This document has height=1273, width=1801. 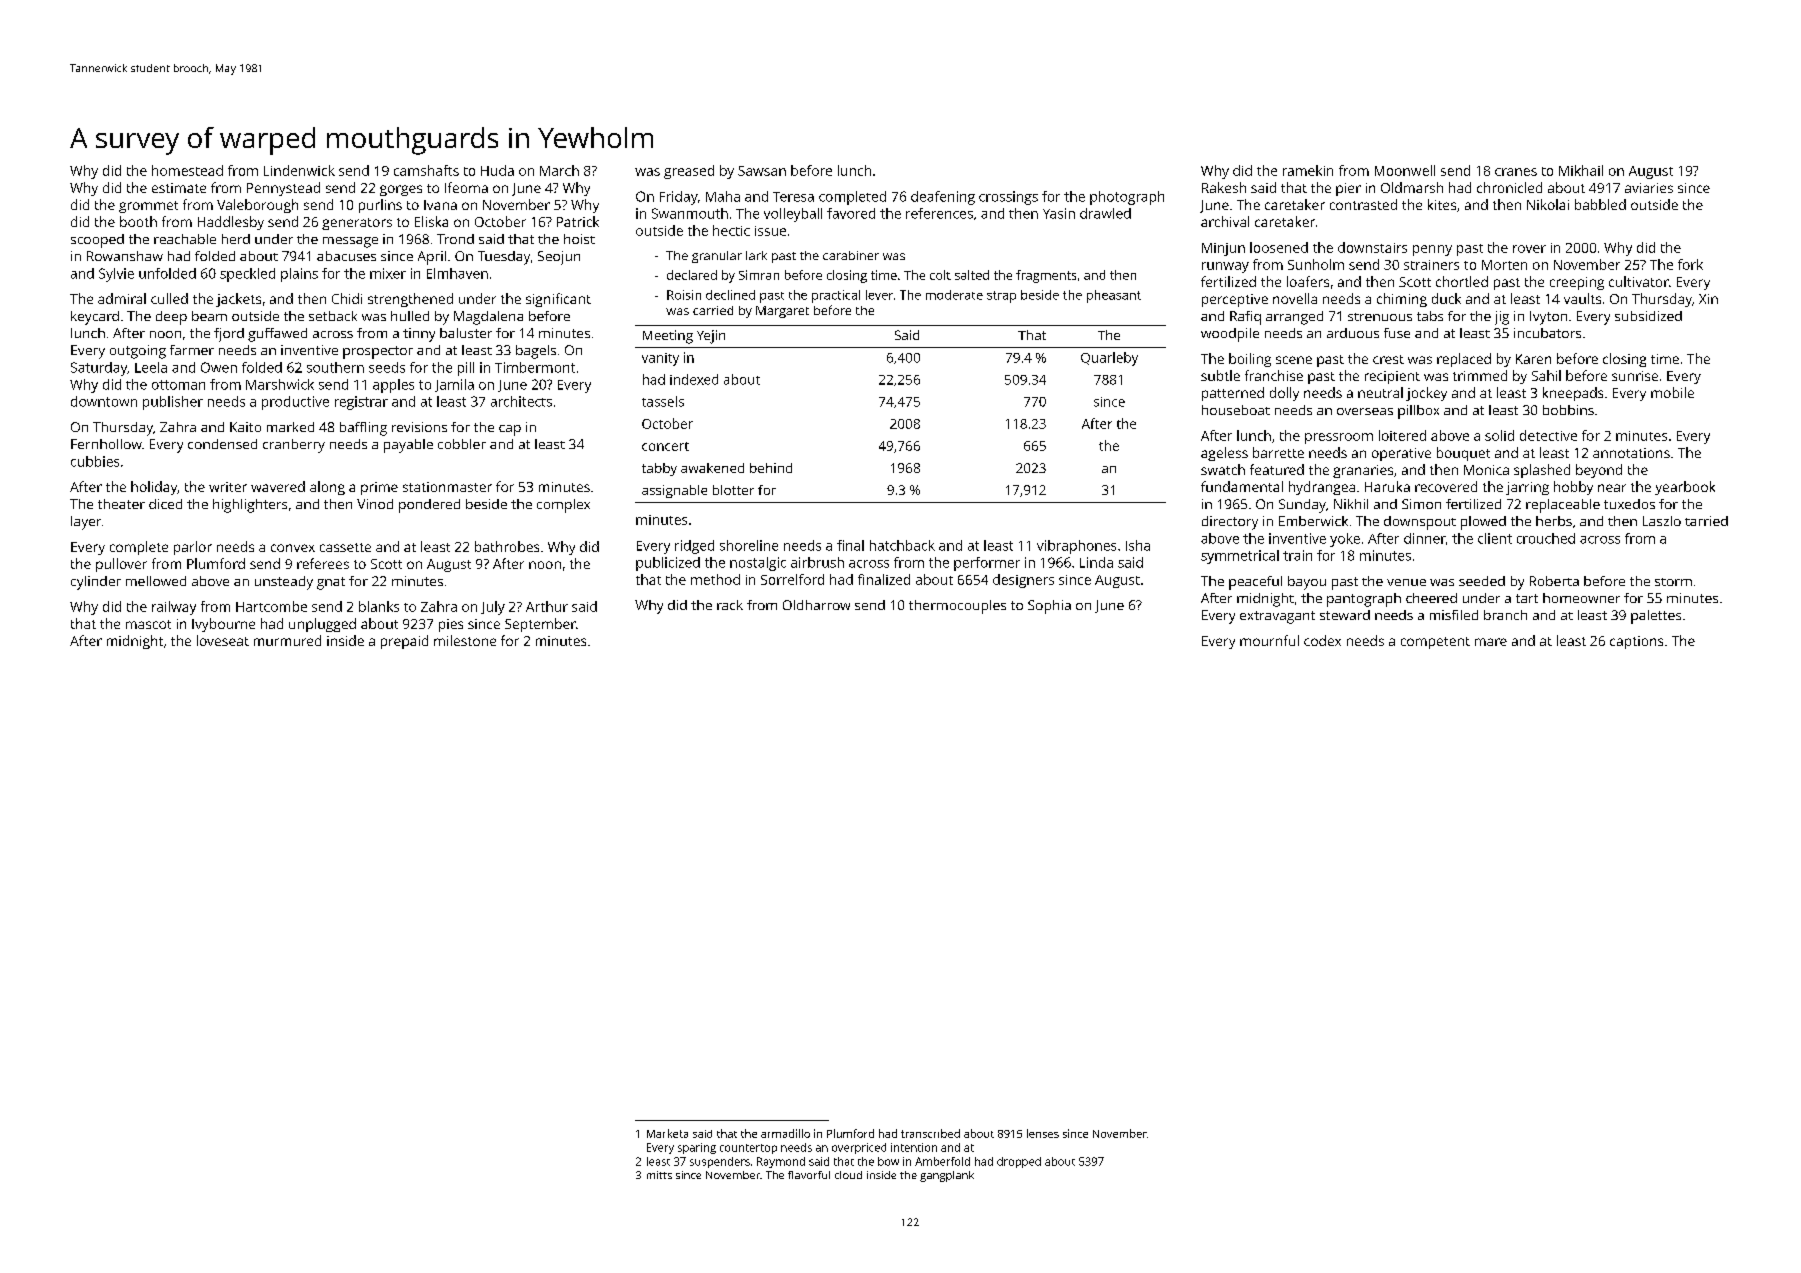 I want to click on dropped, so click(x=1019, y=1162).
